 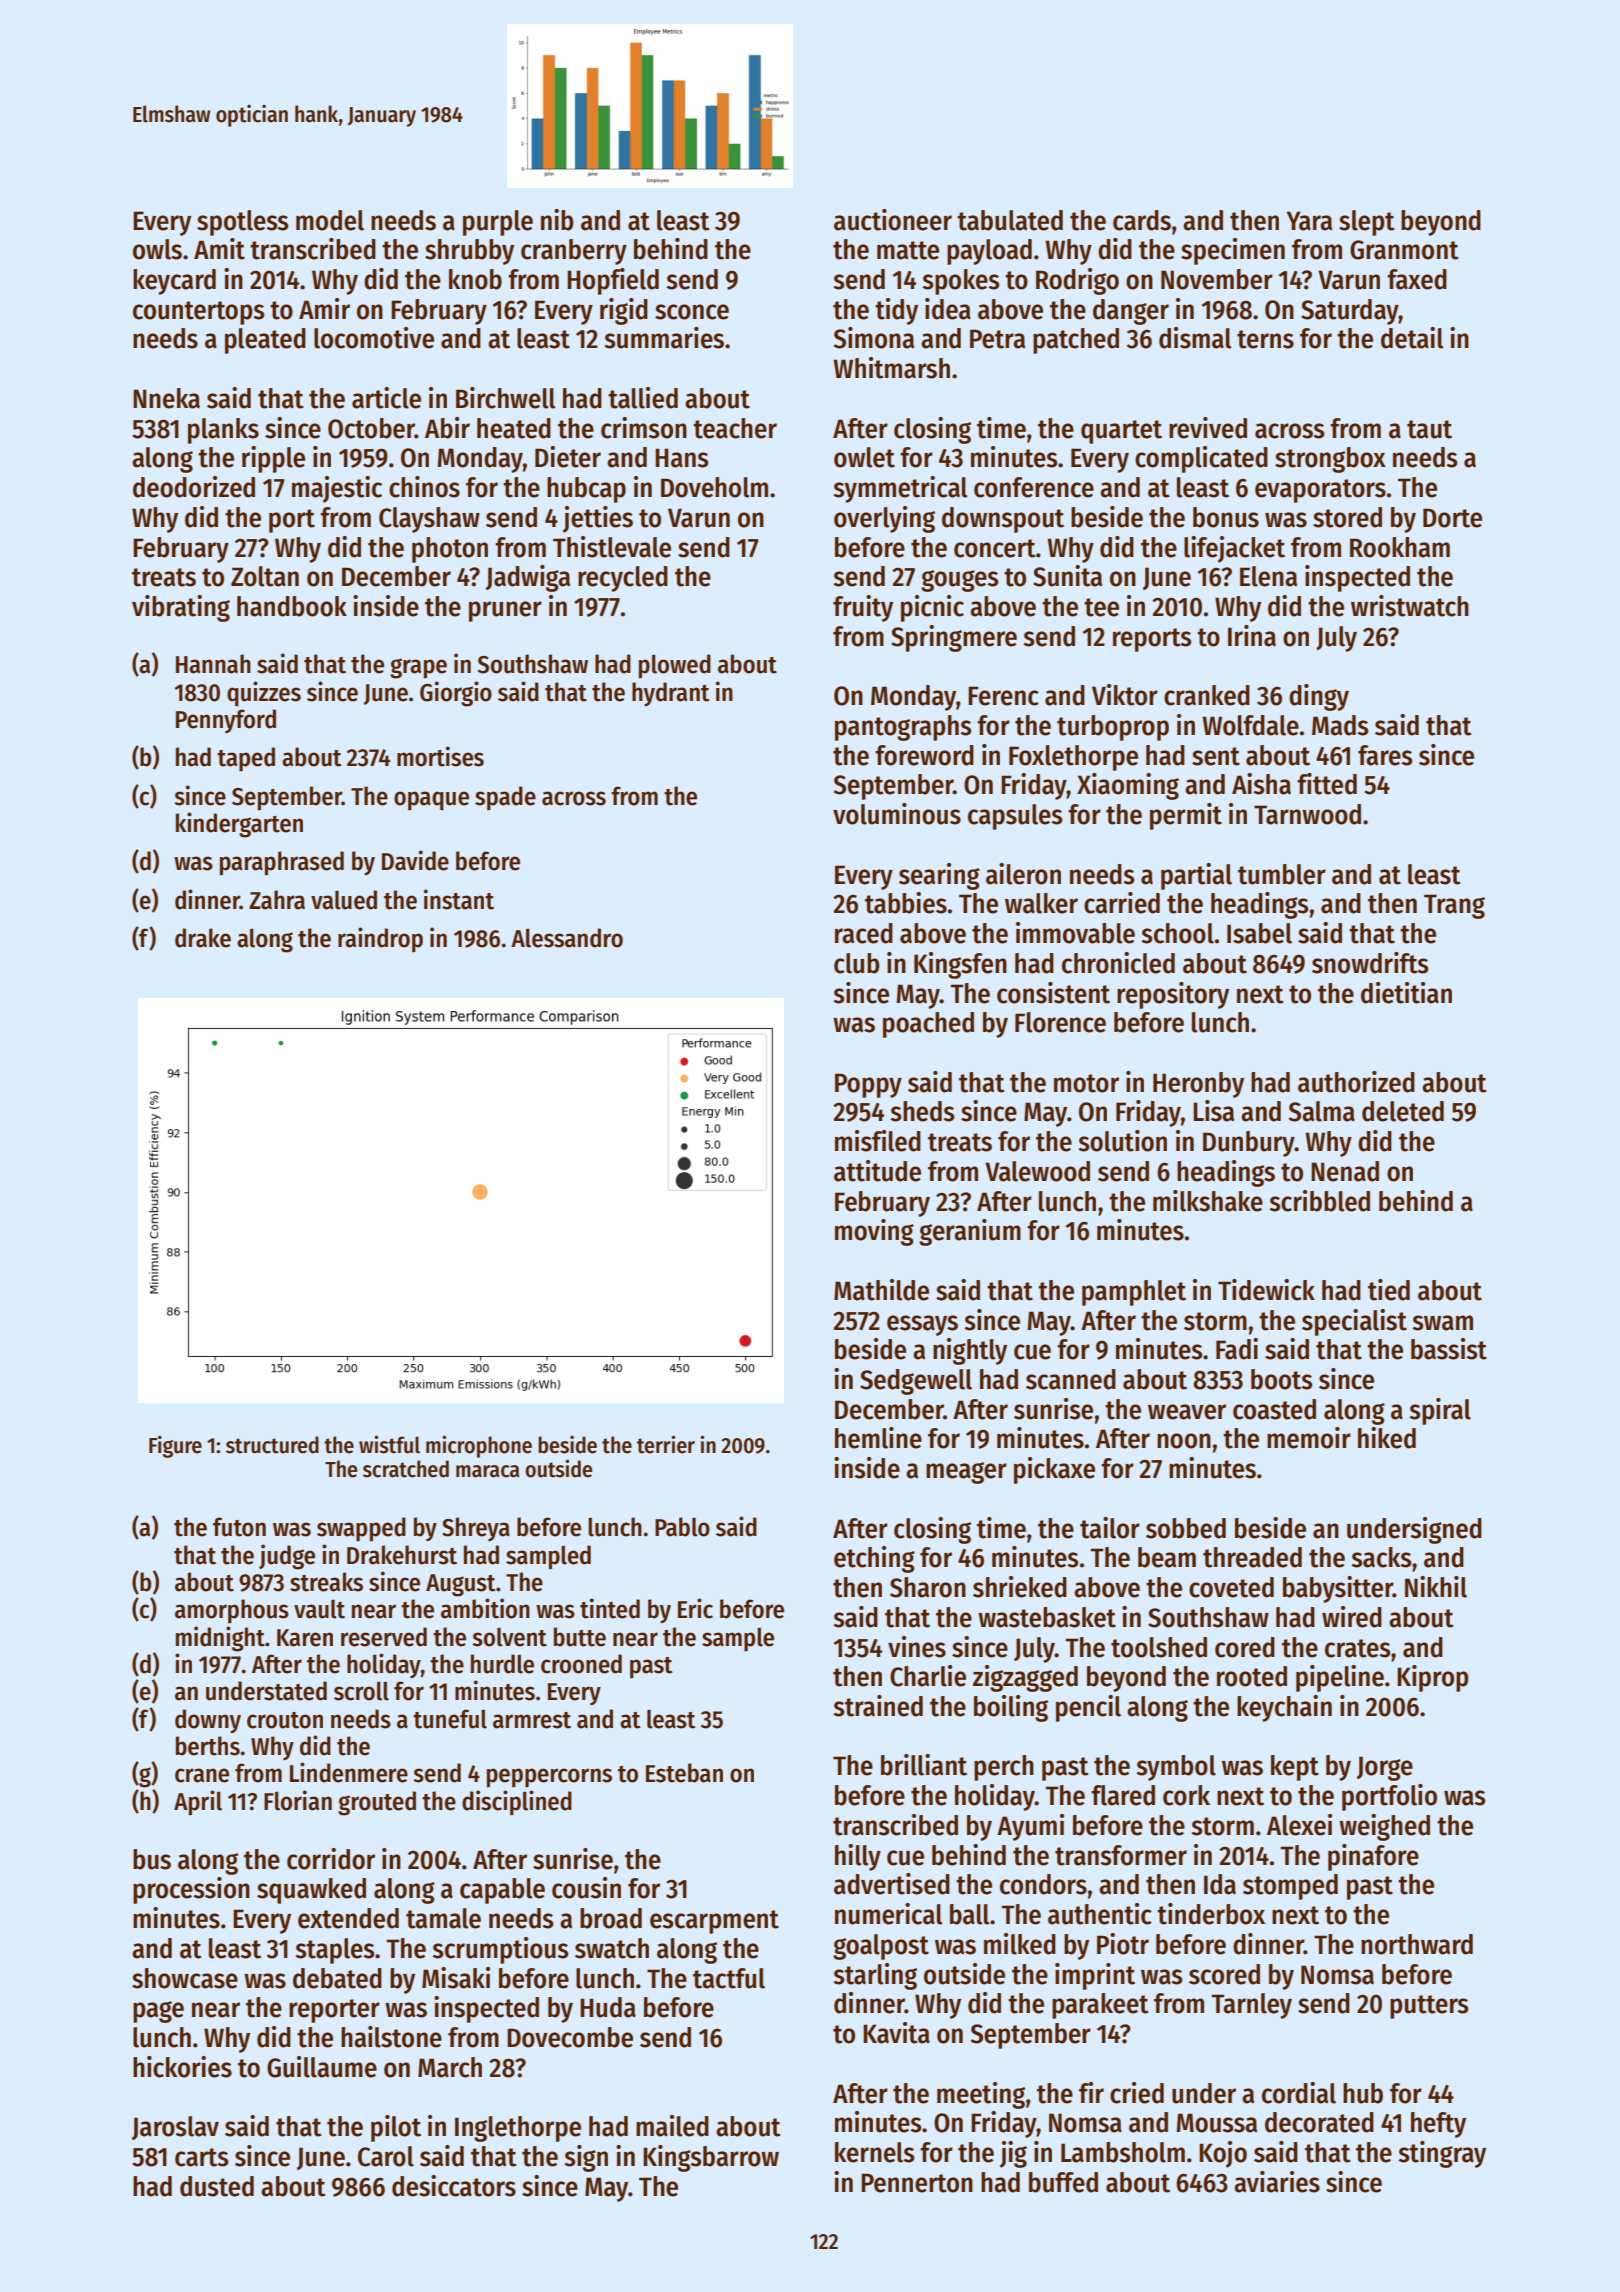 What do you see at coordinates (1382, 1557) in the image?
I see `sacks` at bounding box center [1382, 1557].
